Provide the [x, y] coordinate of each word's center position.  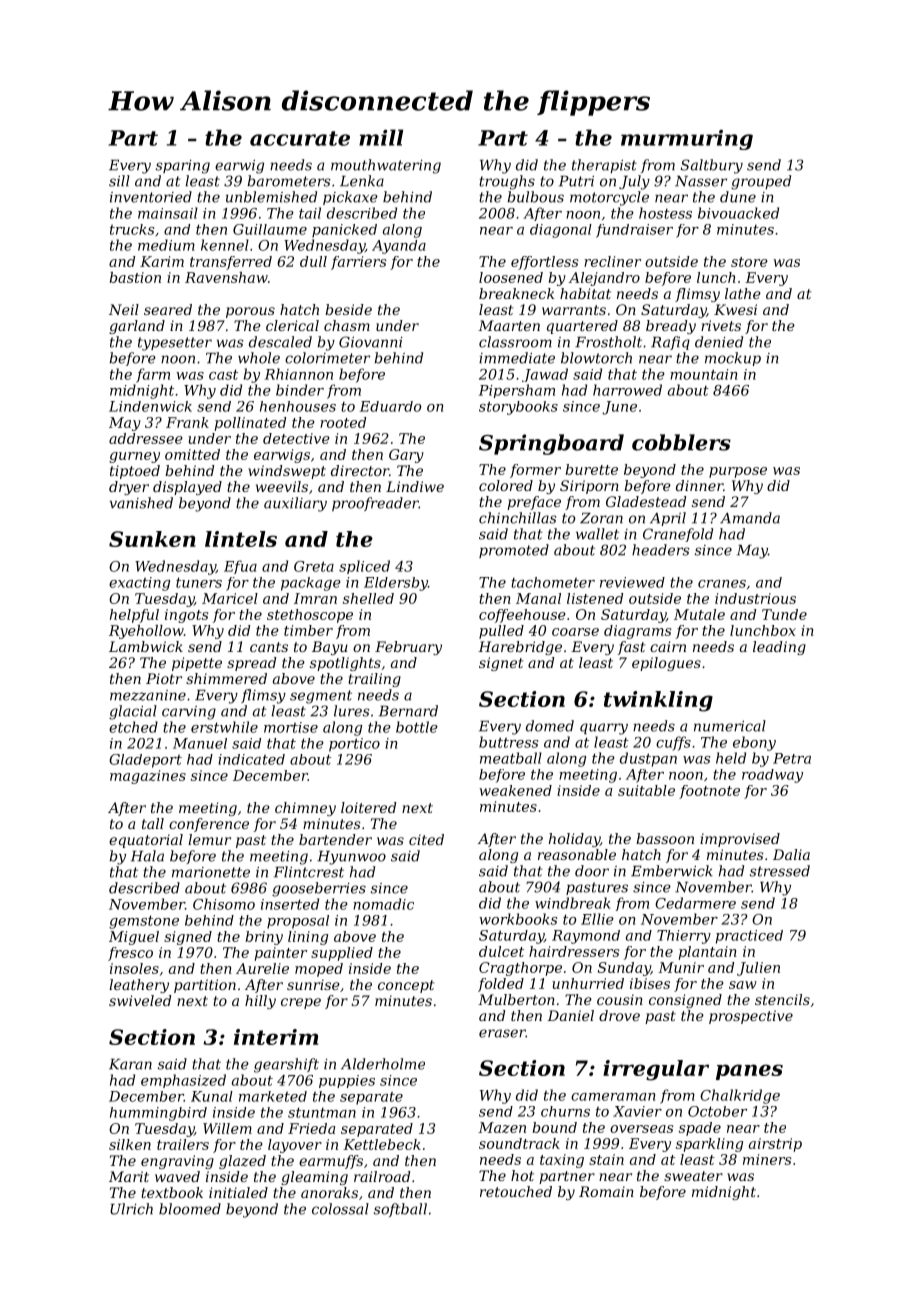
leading [779, 648]
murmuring [687, 139]
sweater [693, 1176]
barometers [289, 181]
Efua [240, 567]
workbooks [518, 919]
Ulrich [131, 1209]
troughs [507, 182]
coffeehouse [522, 616]
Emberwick [672, 871]
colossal [340, 1209]
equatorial [146, 841]
